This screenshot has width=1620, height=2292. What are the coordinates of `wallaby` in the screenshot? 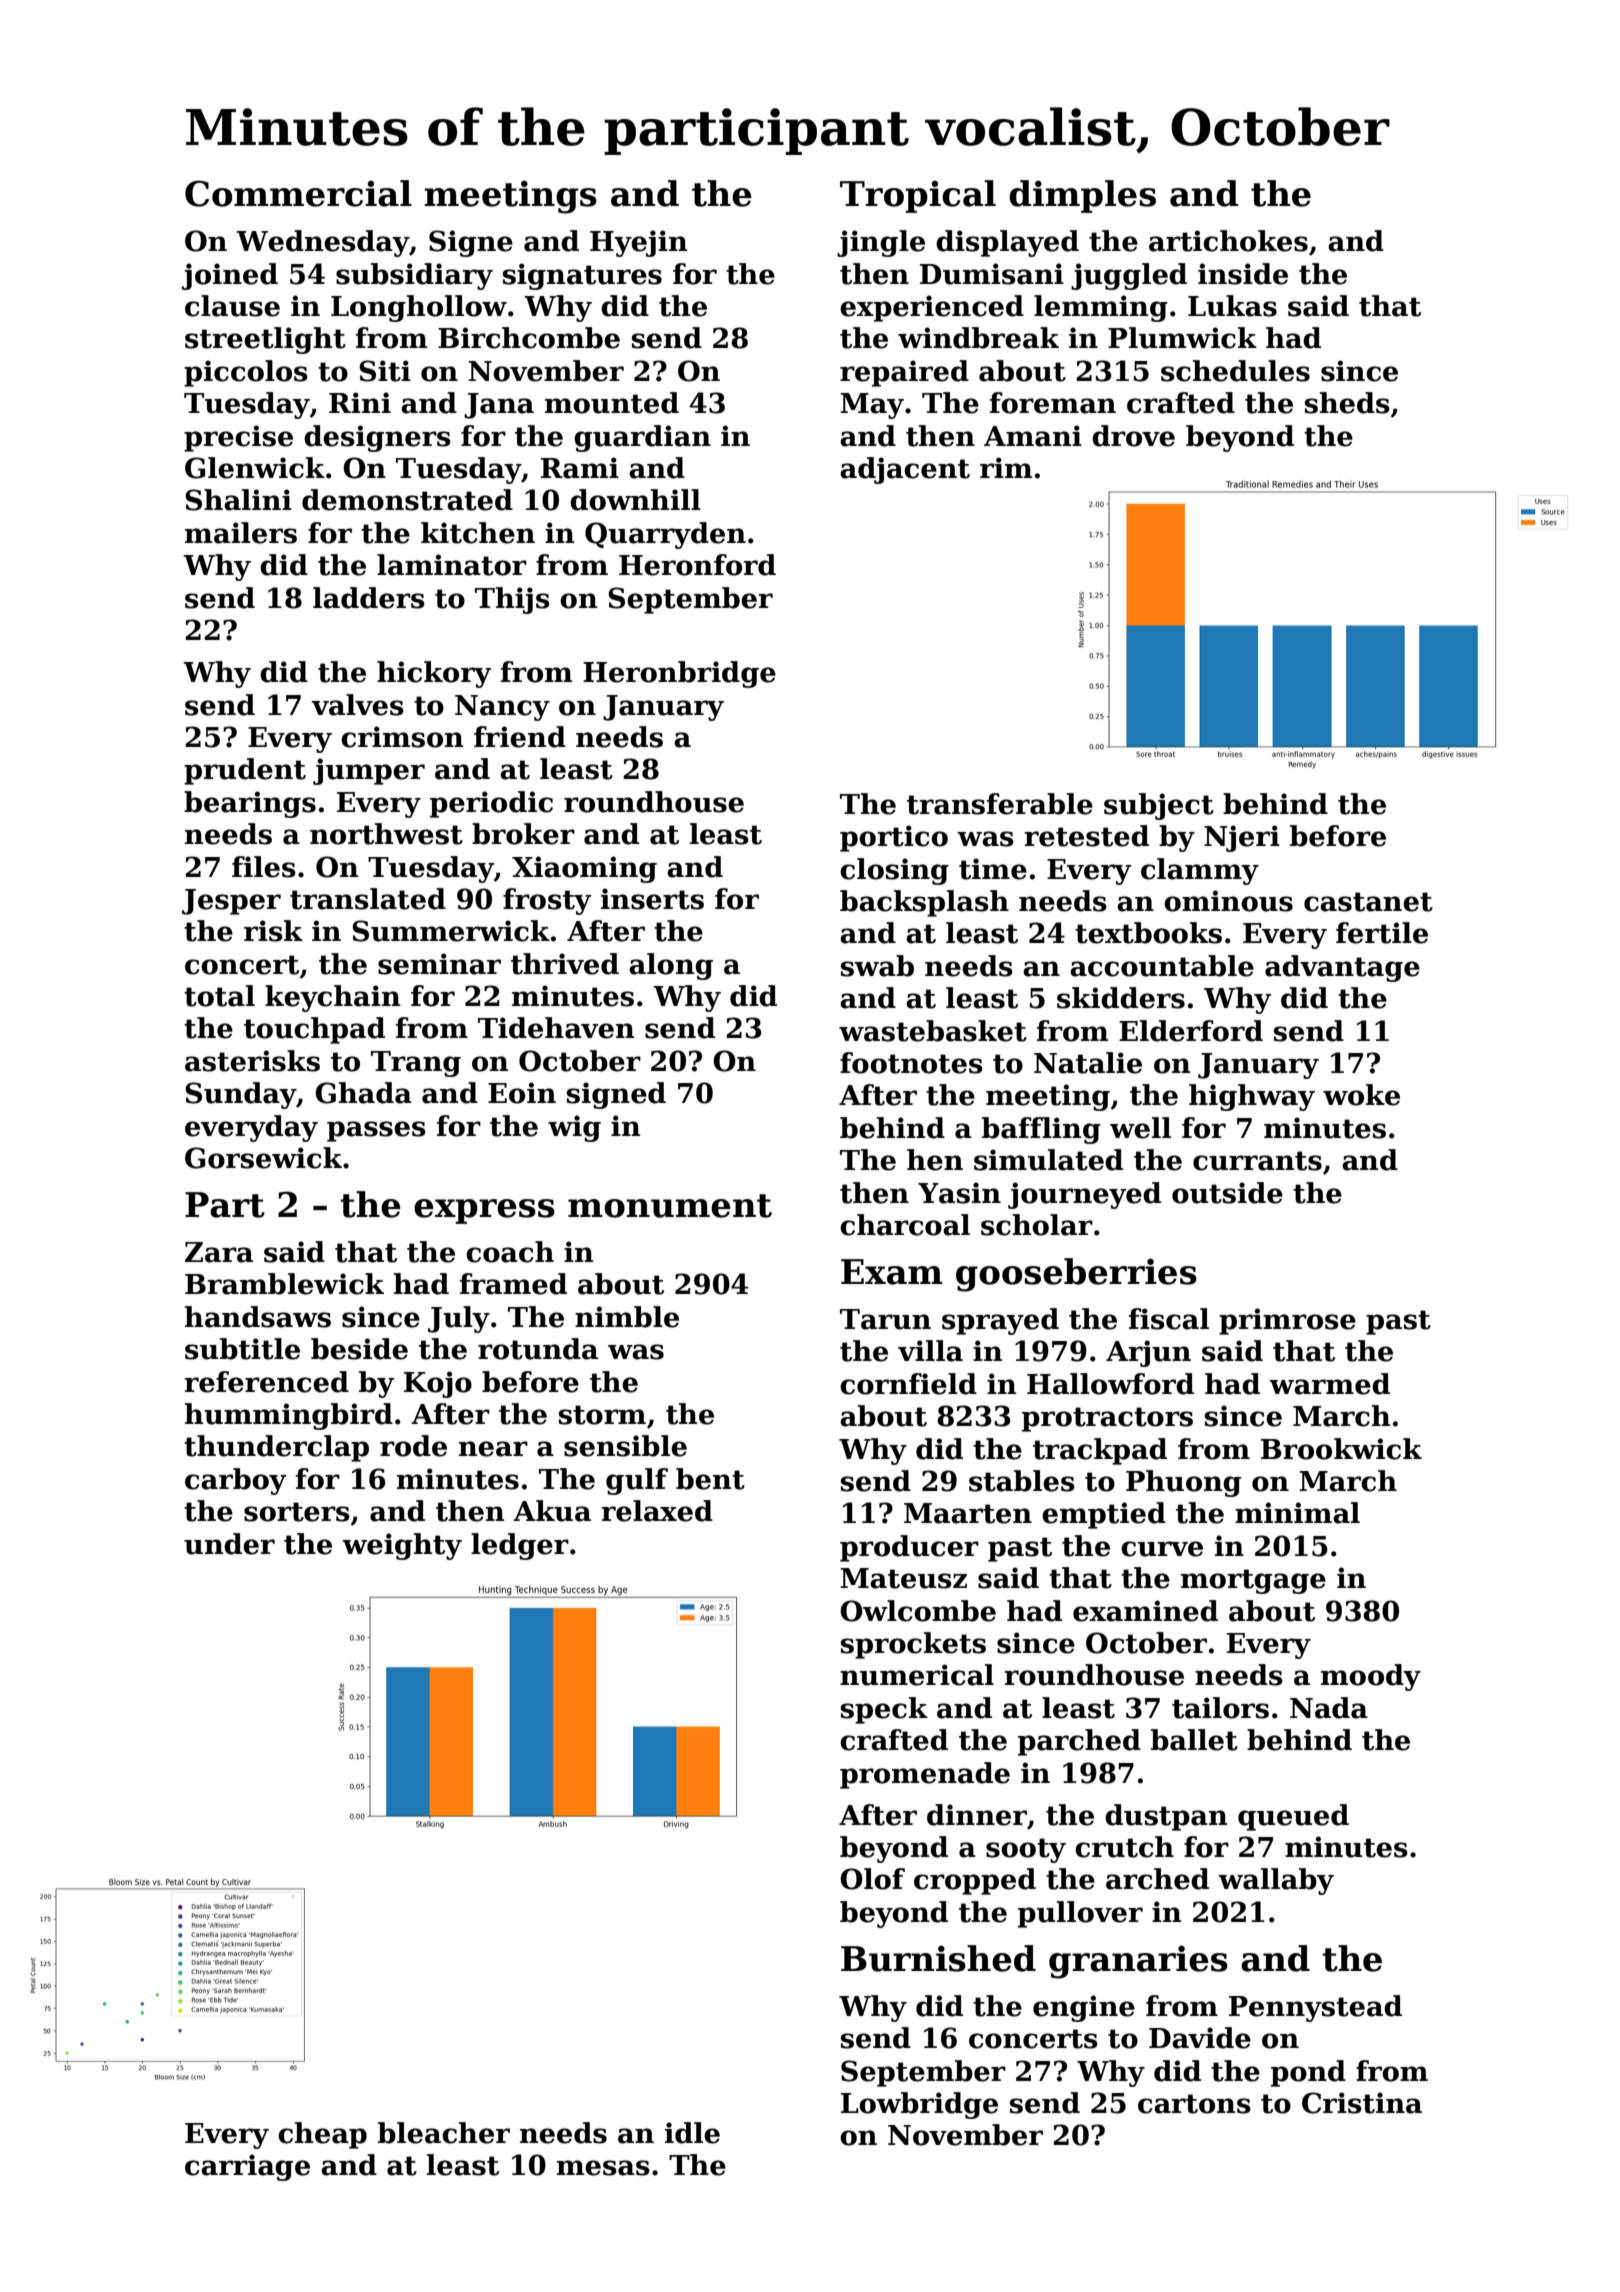 It's located at (1276, 1881).
